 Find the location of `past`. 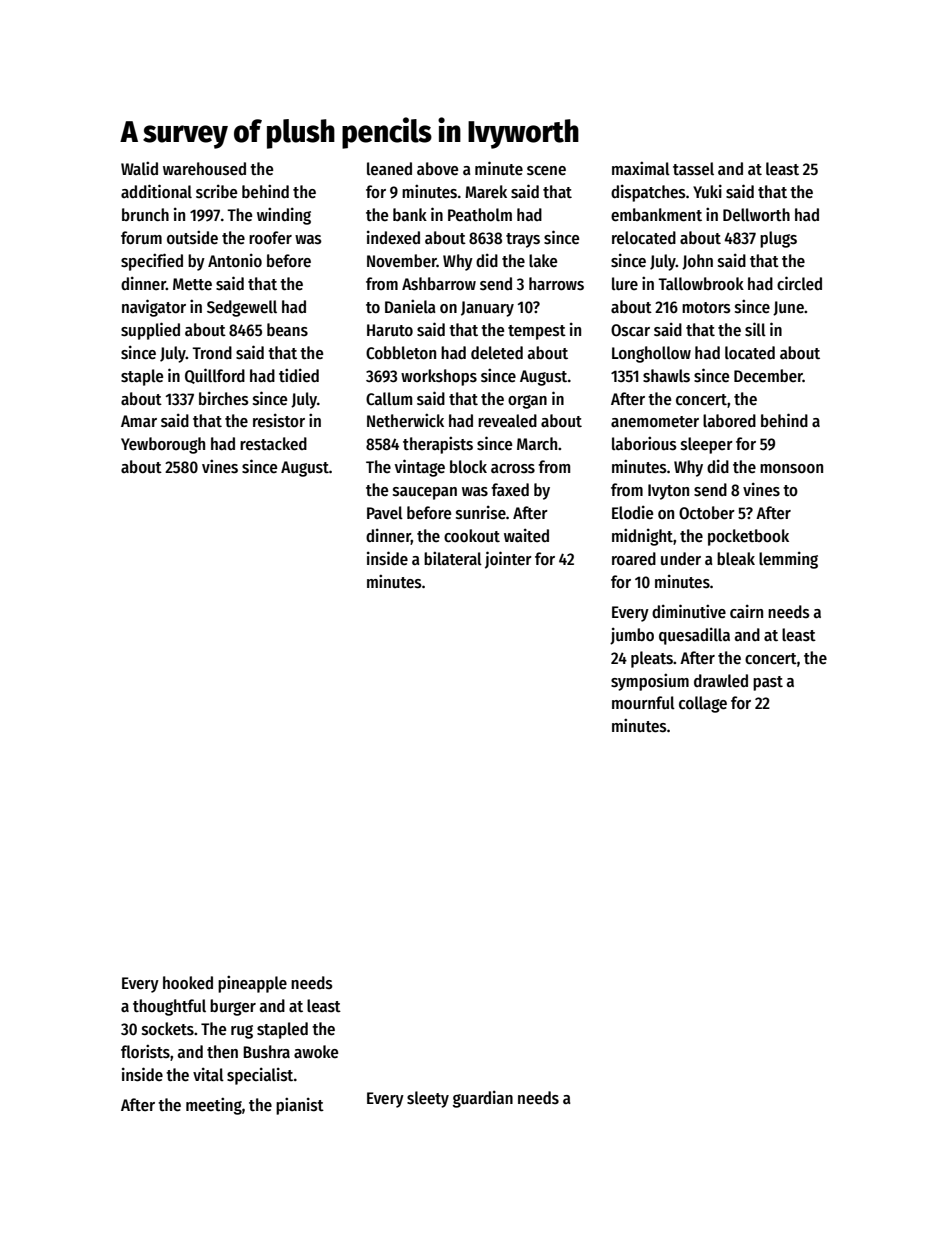

past is located at coordinates (768, 683).
